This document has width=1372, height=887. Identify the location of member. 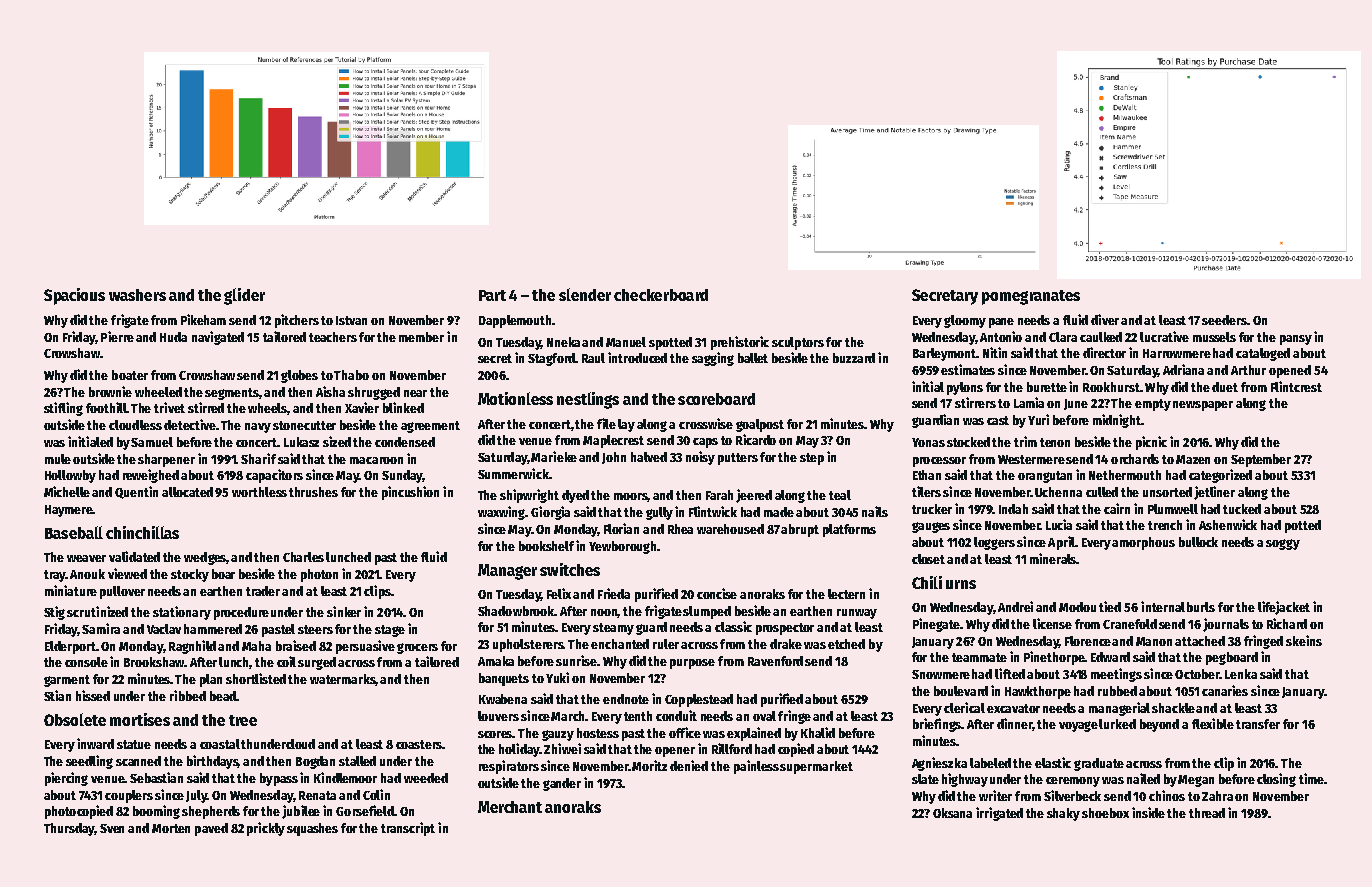
(421, 337).
